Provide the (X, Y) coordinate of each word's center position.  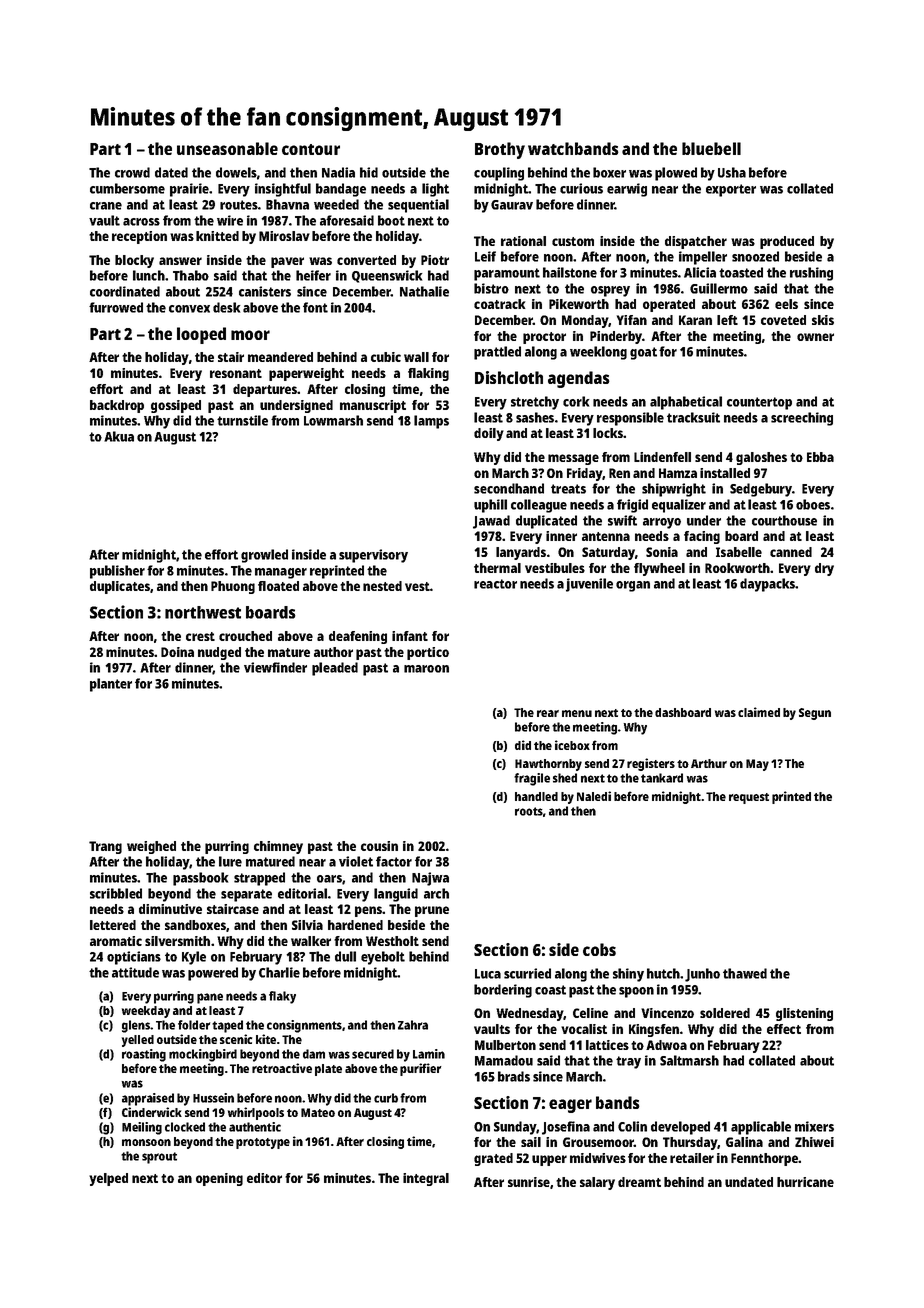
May (757, 765)
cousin (379, 846)
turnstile (242, 420)
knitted (217, 236)
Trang (105, 847)
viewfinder (275, 667)
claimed (759, 712)
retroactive (282, 1068)
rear (548, 713)
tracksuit (693, 417)
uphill (490, 506)
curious (581, 188)
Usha (732, 172)
